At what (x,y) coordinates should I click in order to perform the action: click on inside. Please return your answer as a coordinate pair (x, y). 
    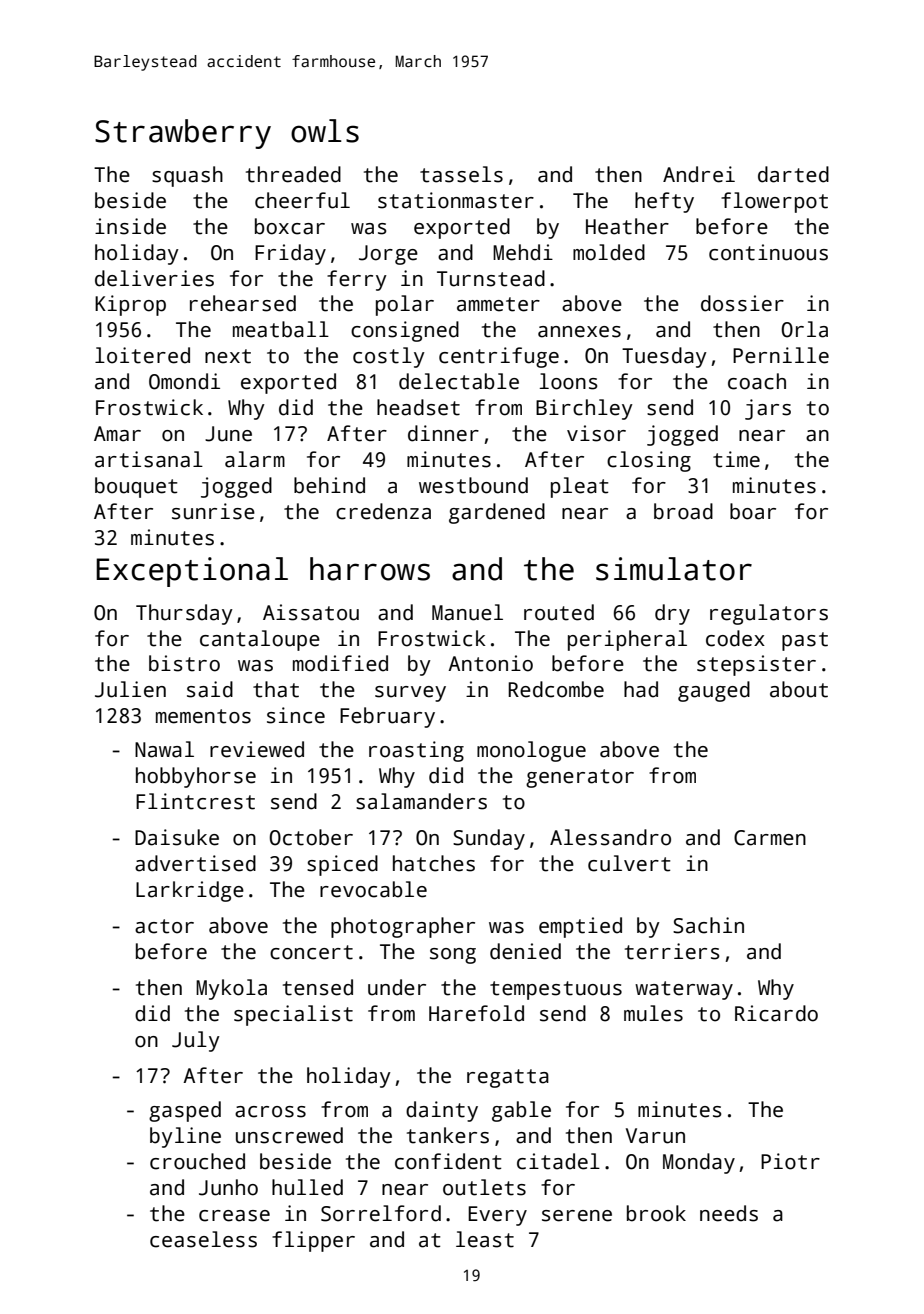
    Looking at the image, I should click on (130, 226).
